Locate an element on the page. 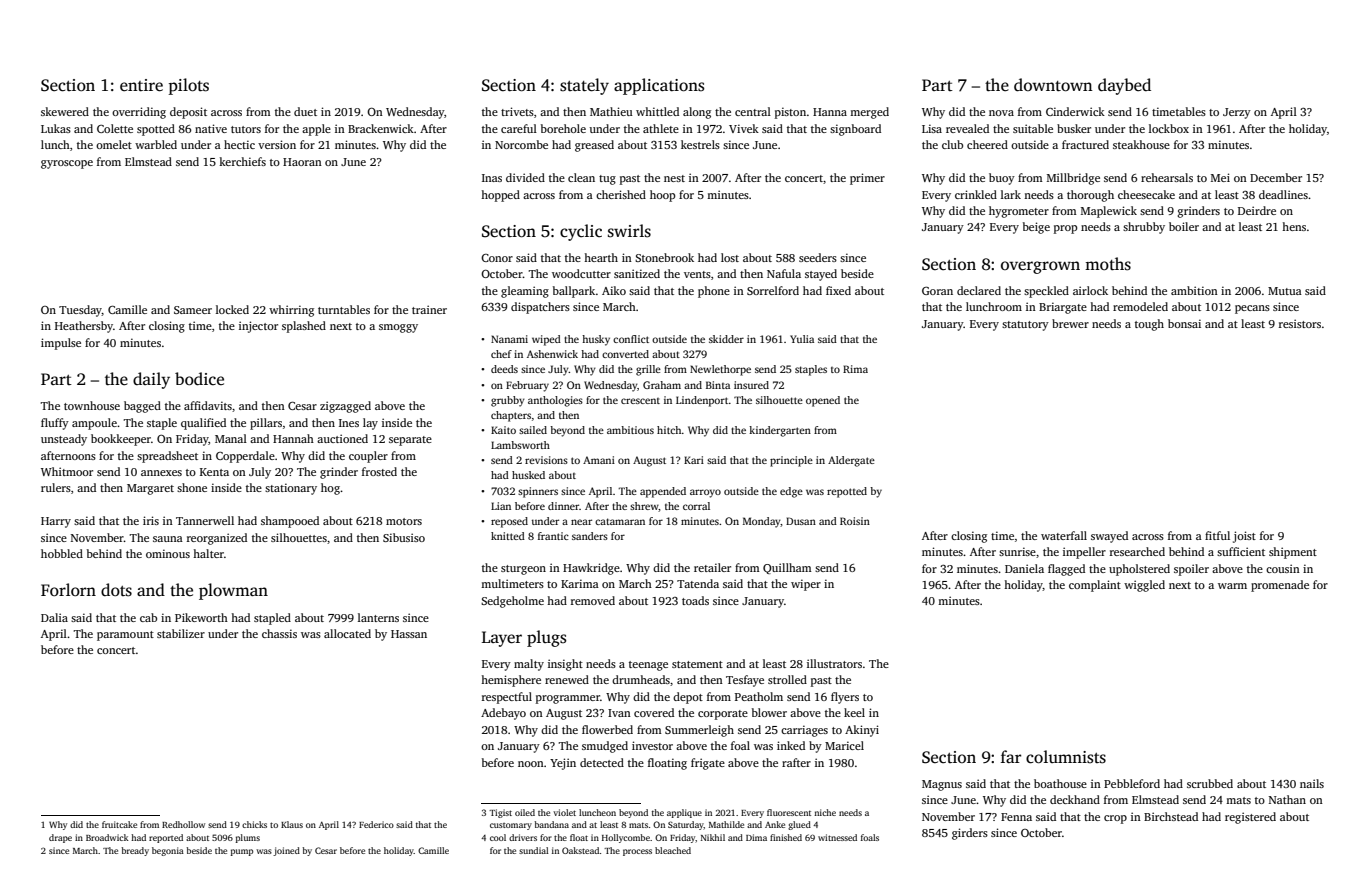 The width and height of the page is (1372, 887). ominous is located at coordinates (168, 553).
